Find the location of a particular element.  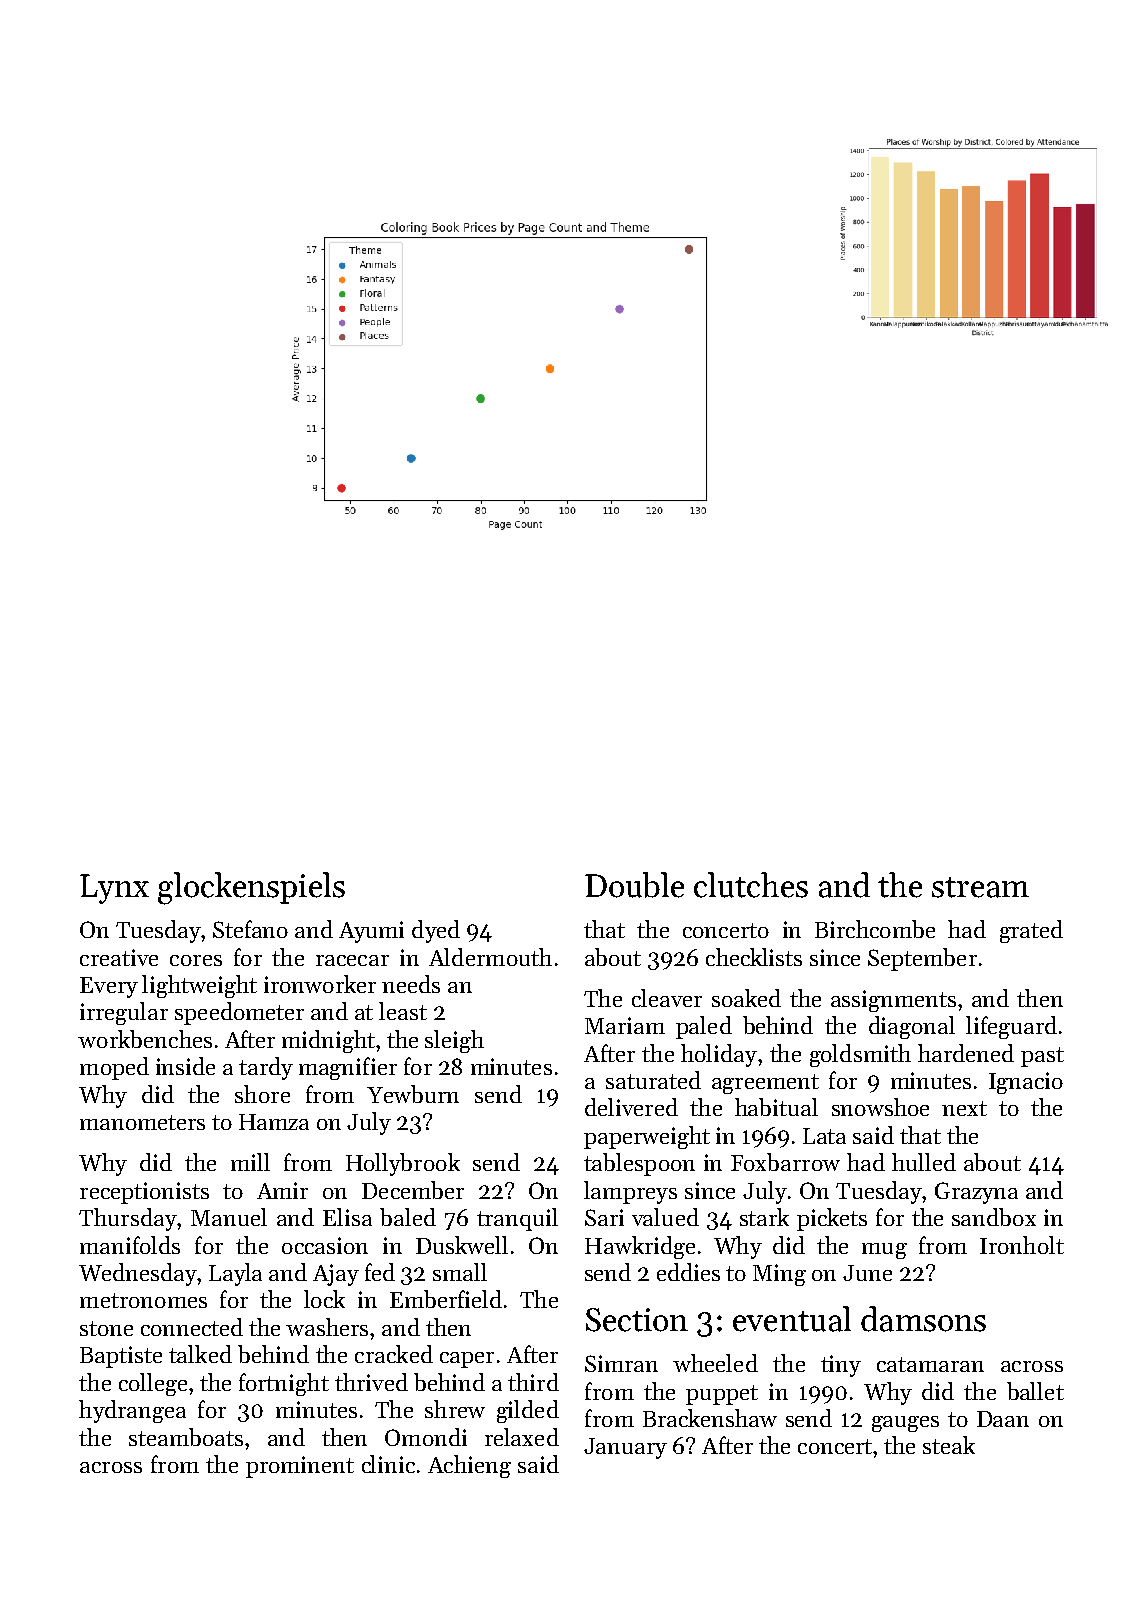

Brackenshaw is located at coordinates (710, 1418).
